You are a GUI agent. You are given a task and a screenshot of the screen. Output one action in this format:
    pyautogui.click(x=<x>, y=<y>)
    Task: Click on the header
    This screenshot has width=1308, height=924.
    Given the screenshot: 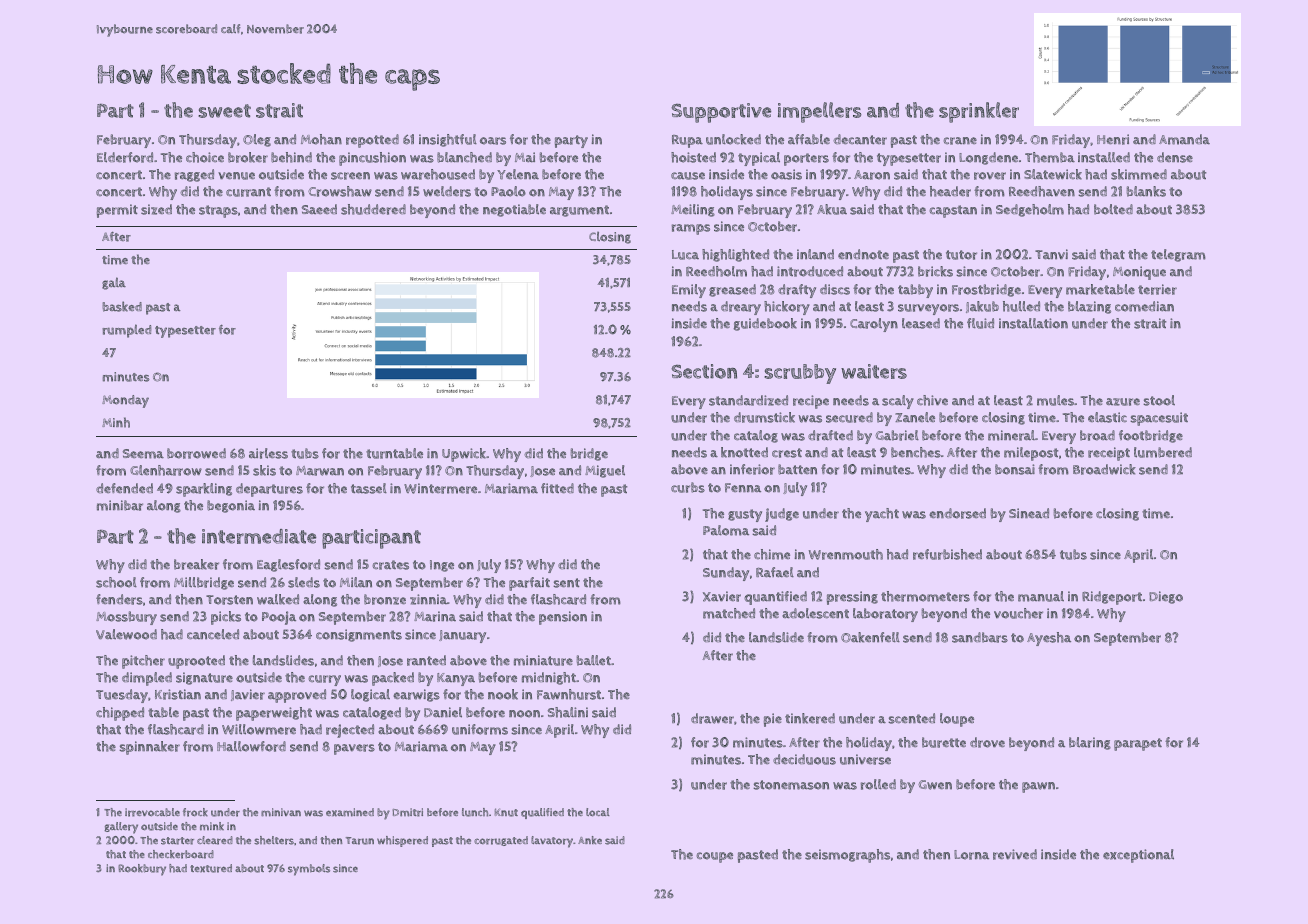 What is the action you would take?
    pyautogui.click(x=950, y=191)
